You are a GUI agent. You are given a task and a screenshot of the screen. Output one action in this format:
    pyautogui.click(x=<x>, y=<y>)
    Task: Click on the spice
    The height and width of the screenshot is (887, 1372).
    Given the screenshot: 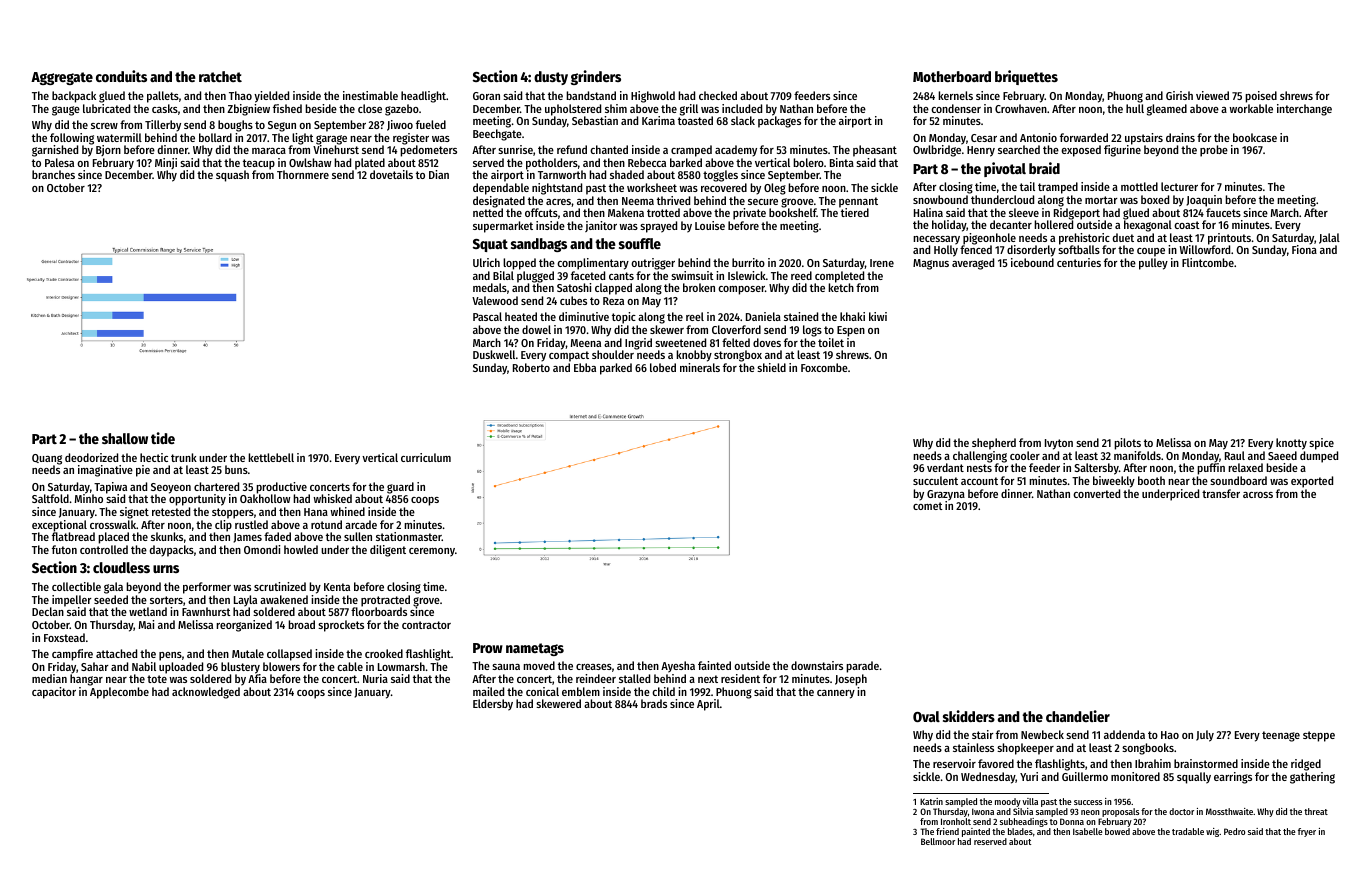 What is the action you would take?
    pyautogui.click(x=1321, y=444)
